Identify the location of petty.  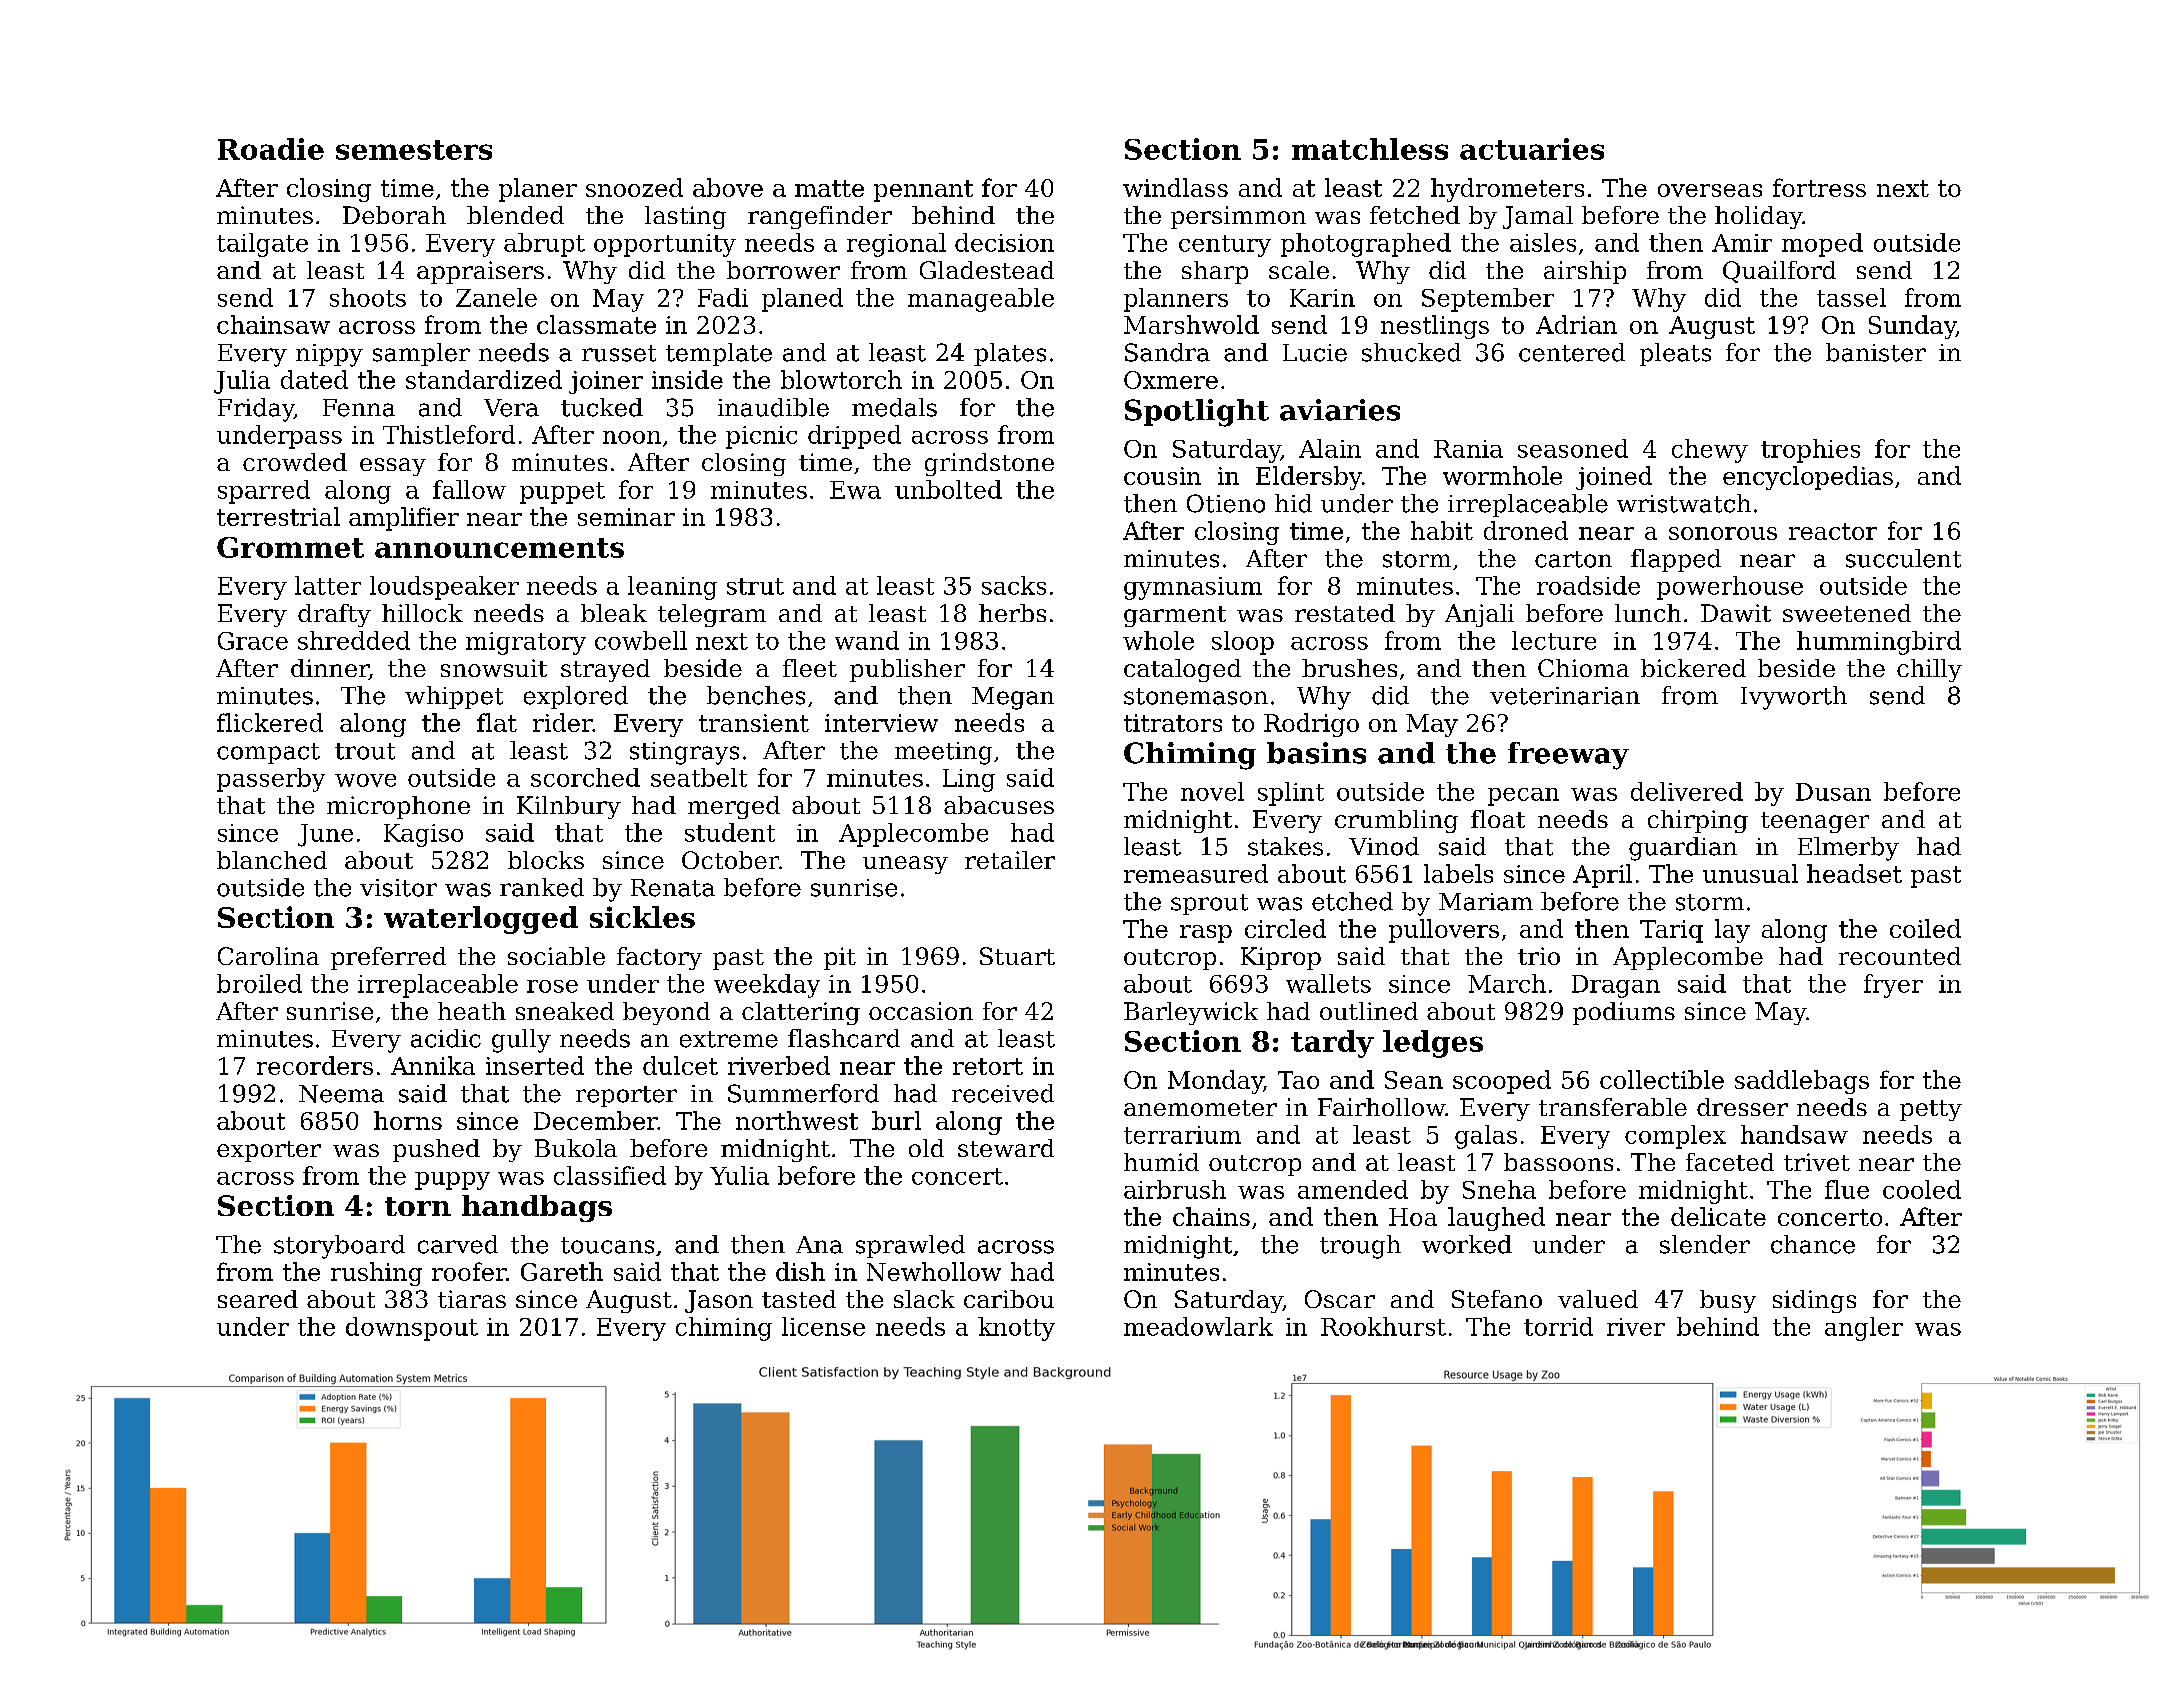
(1931, 1110).
